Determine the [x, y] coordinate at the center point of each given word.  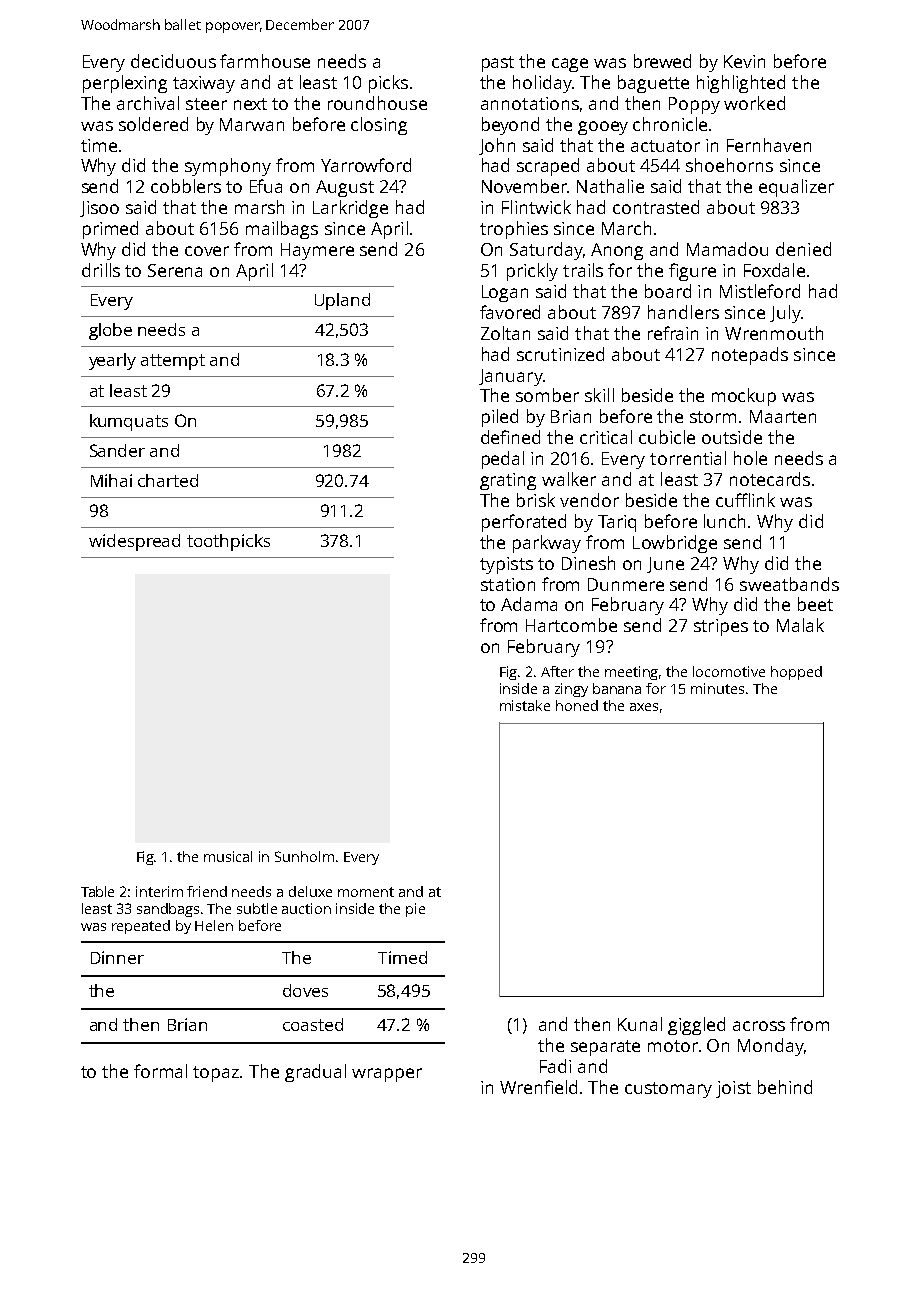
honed [577, 705]
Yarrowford [366, 165]
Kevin [744, 61]
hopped [796, 673]
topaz [217, 1074]
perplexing [125, 84]
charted [168, 480]
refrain [673, 333]
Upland [342, 301]
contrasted [656, 207]
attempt [173, 362]
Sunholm [304, 856]
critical [606, 437]
